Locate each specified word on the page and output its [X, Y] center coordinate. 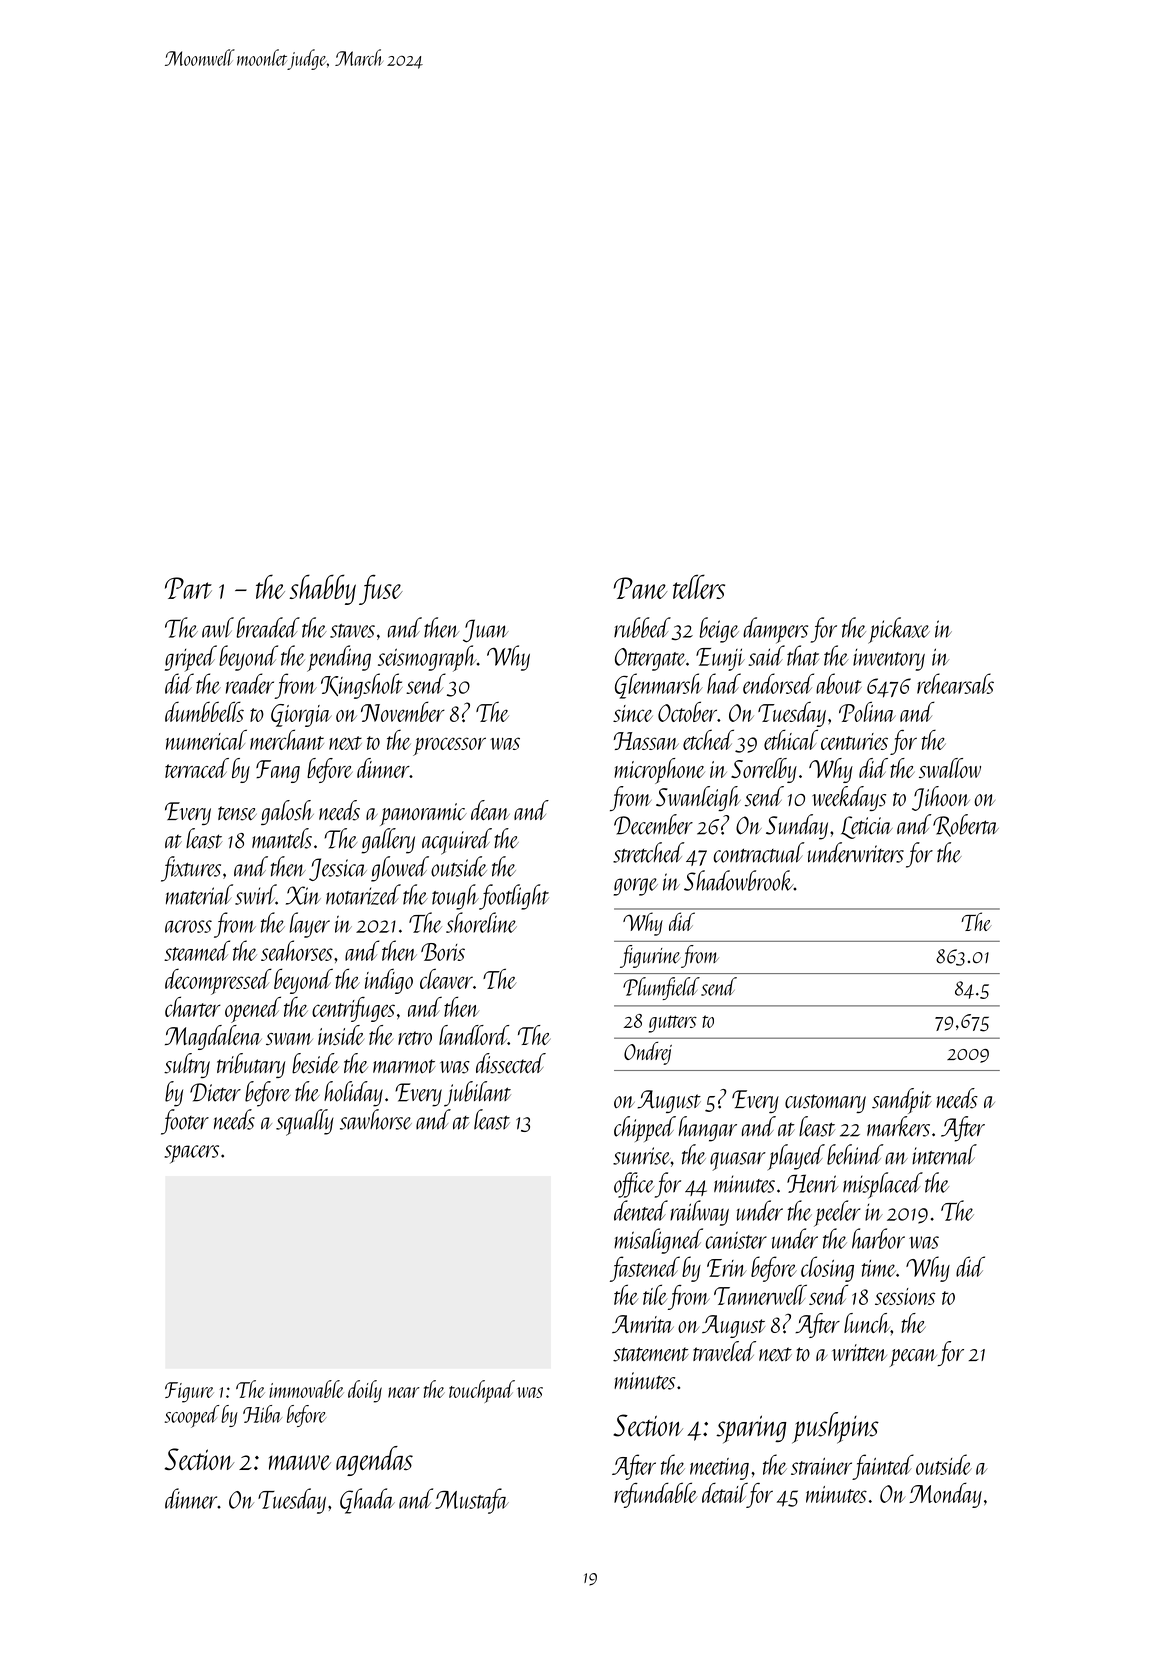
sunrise [642, 1156]
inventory [889, 660]
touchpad [482, 1391]
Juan [485, 631]
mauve [300, 1462]
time [879, 1268]
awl [218, 627]
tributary [251, 1065]
